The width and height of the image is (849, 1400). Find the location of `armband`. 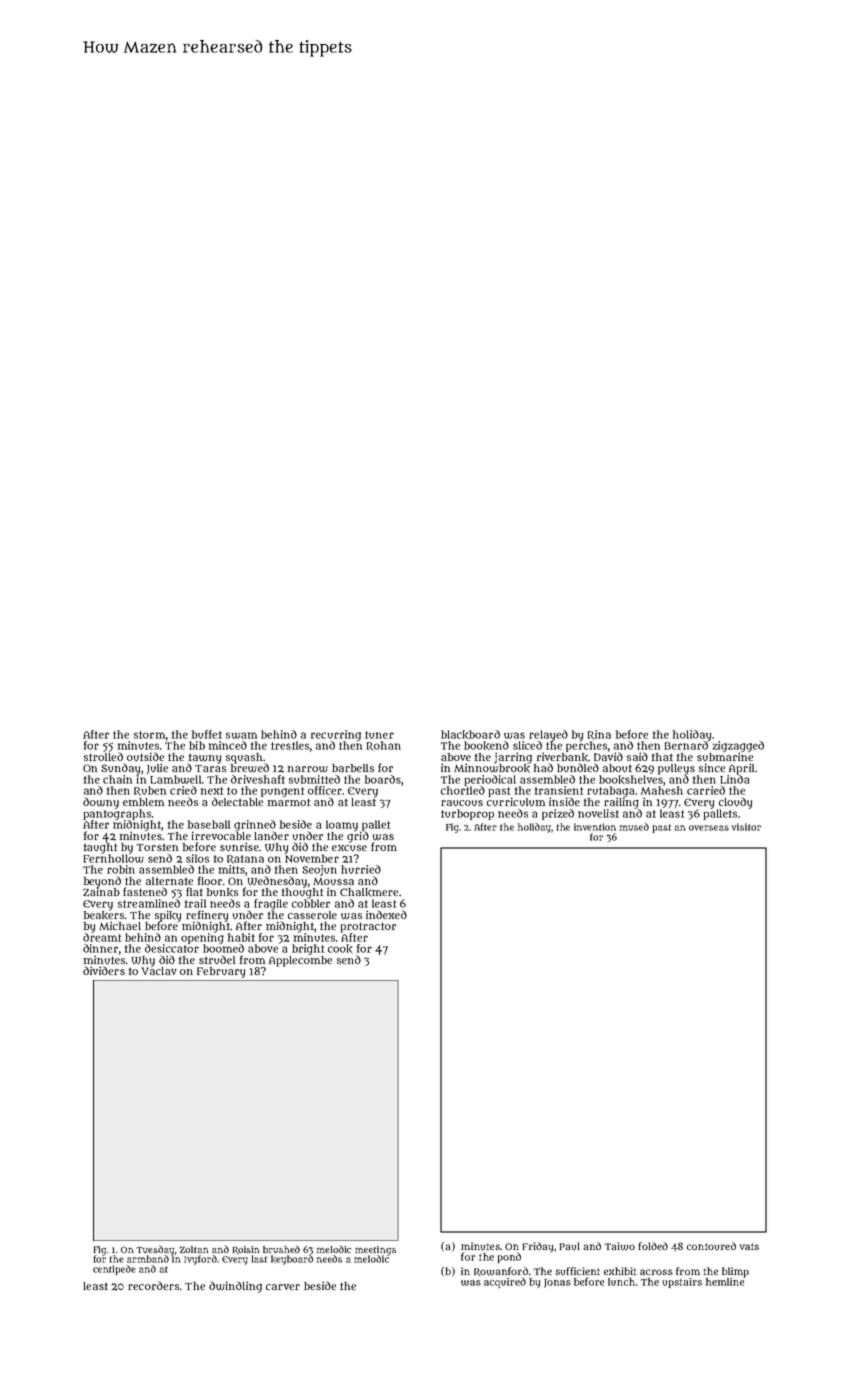

armband is located at coordinates (148, 1259).
